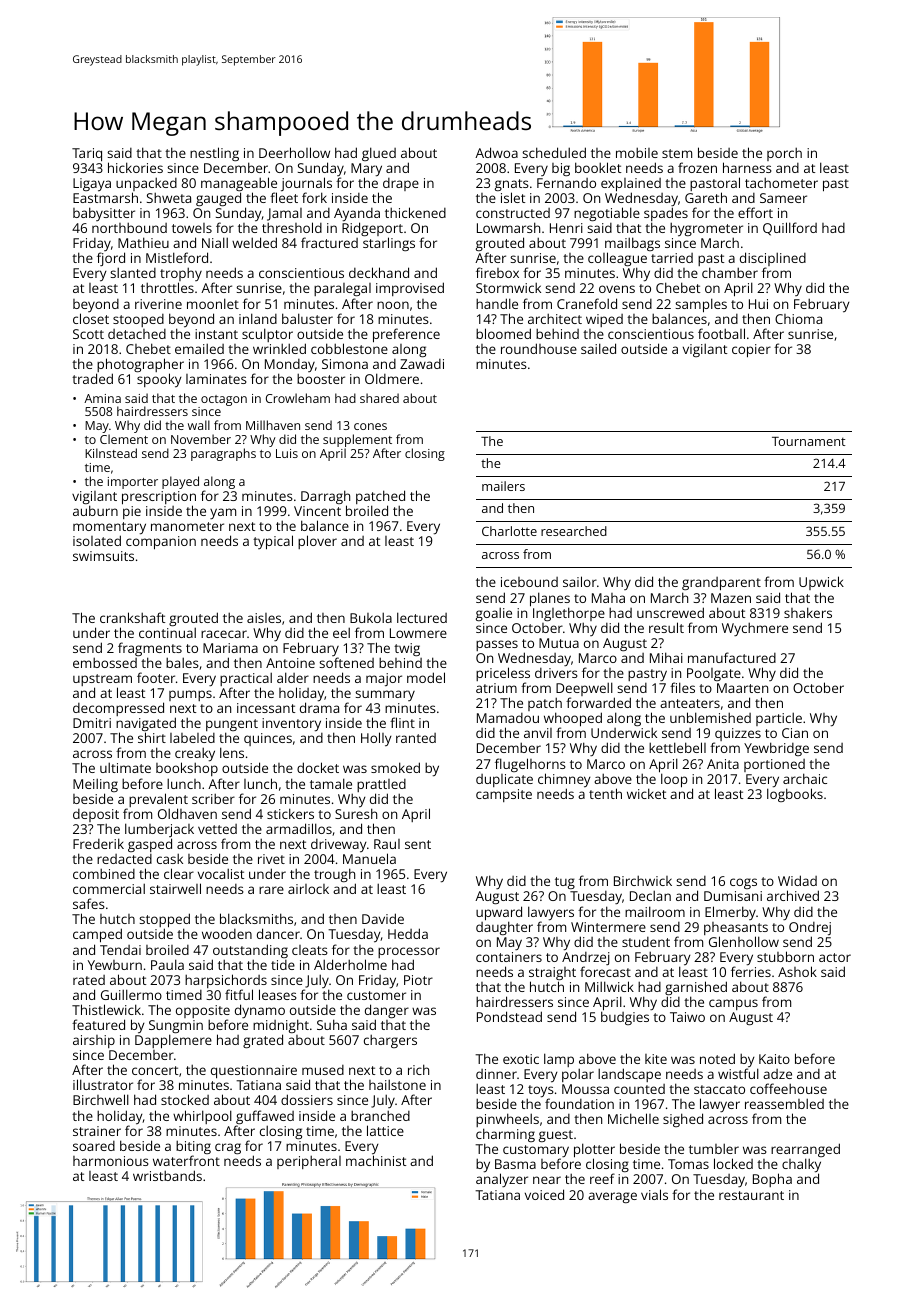  I want to click on glued, so click(379, 154).
